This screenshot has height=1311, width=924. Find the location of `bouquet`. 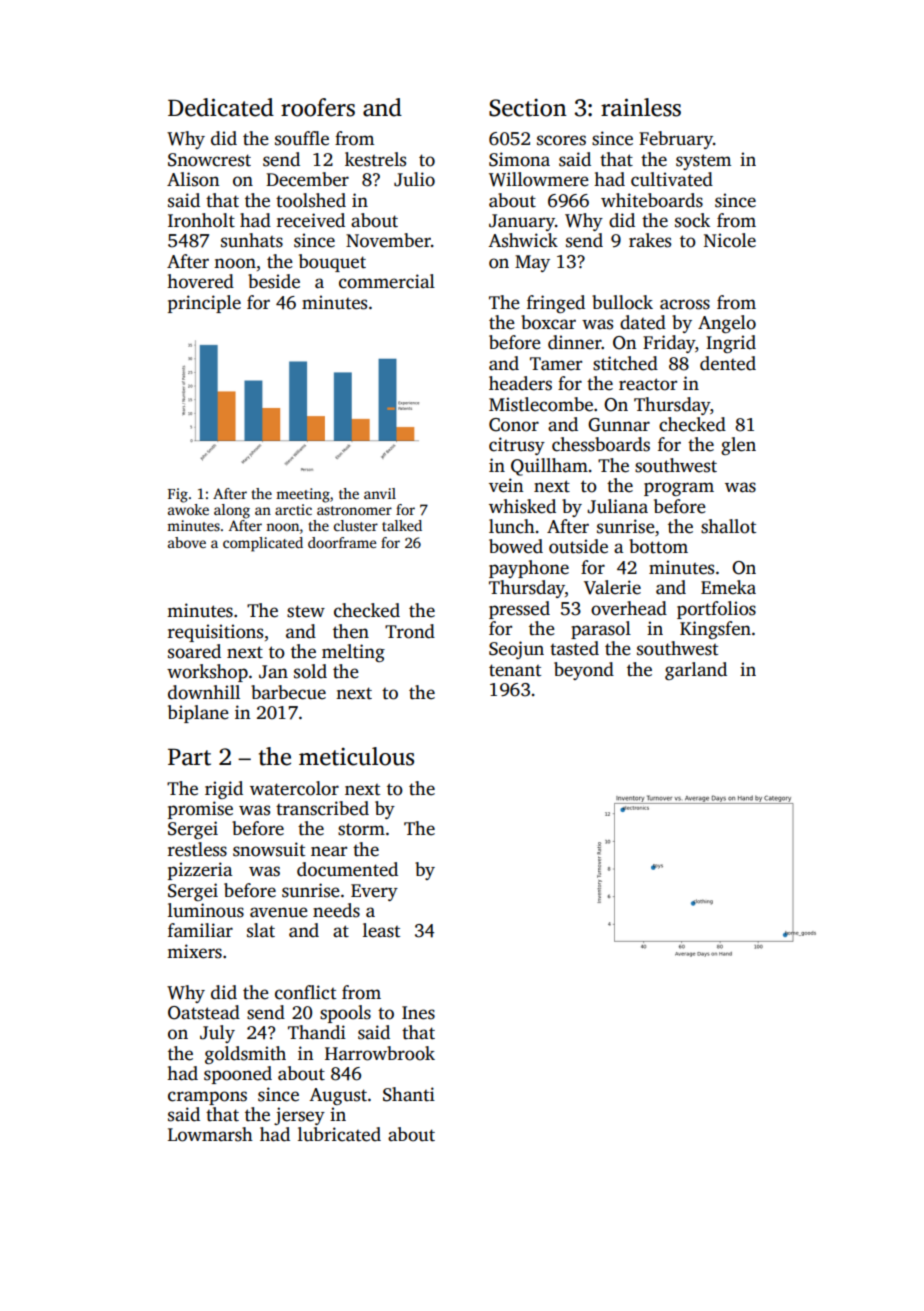

bouquet is located at coordinates (332, 263).
